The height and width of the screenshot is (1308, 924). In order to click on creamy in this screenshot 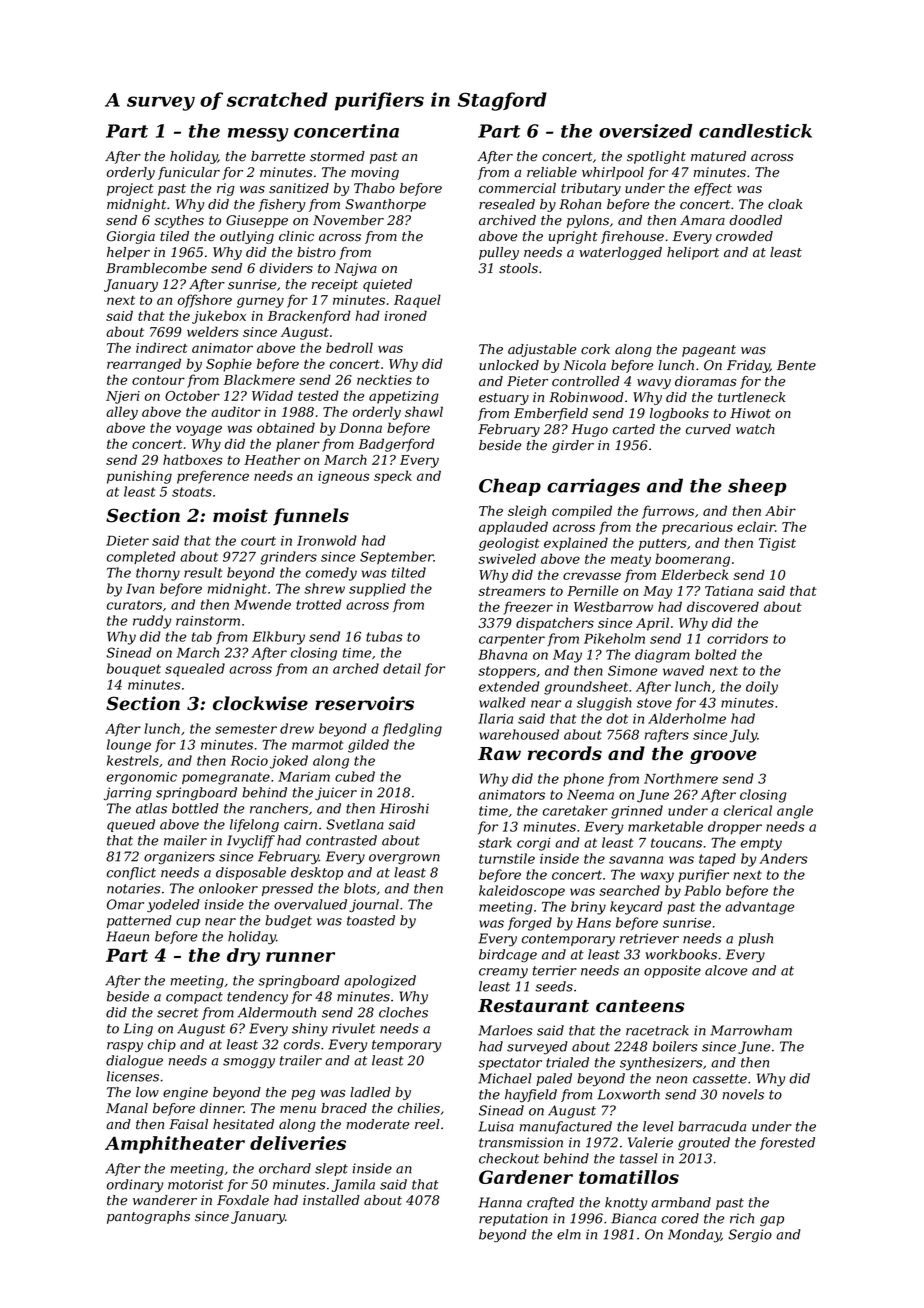, I will do `click(503, 973)`.
